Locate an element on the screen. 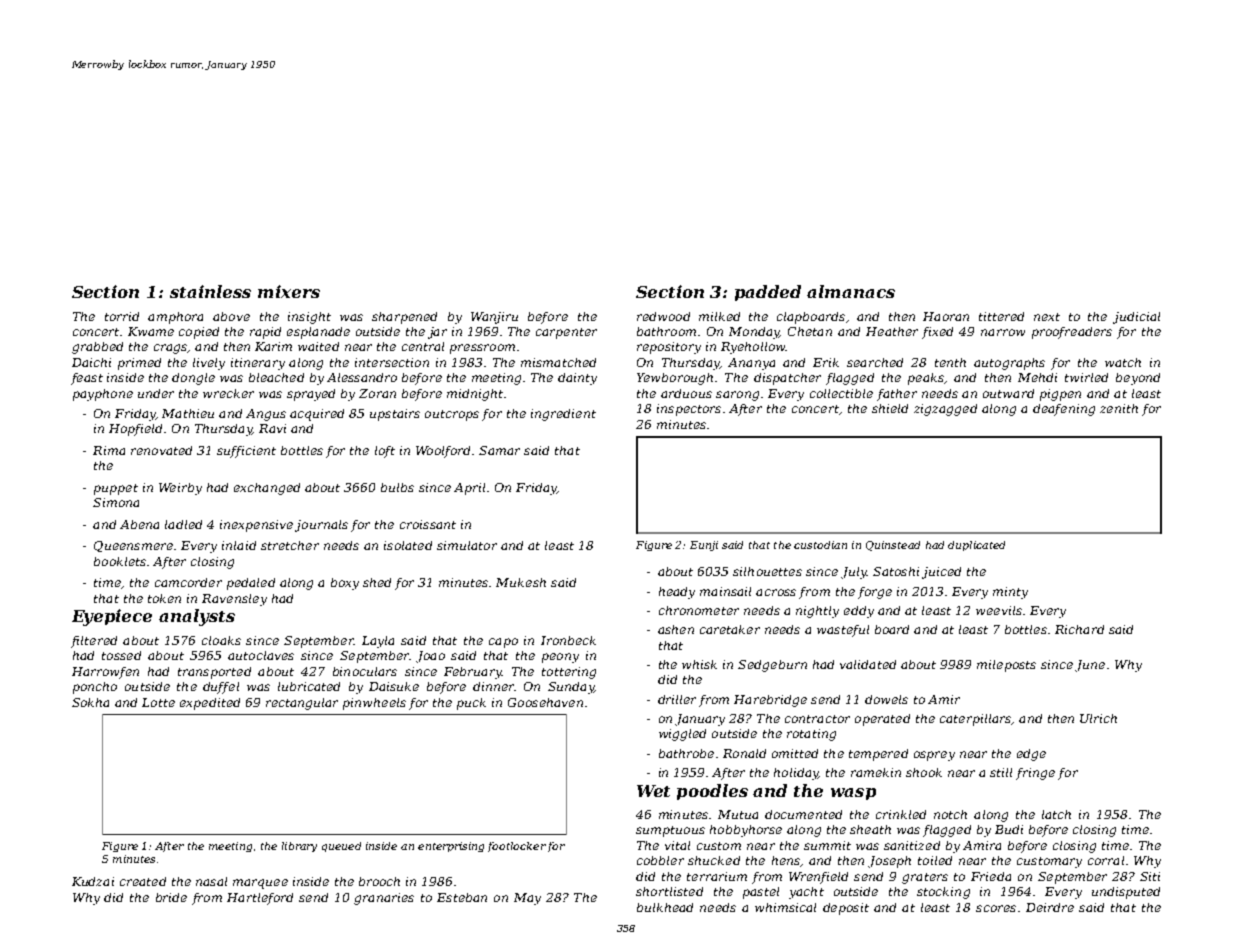 Image resolution: width=1233 pixels, height=952 pixels. ingredient is located at coordinates (563, 415).
